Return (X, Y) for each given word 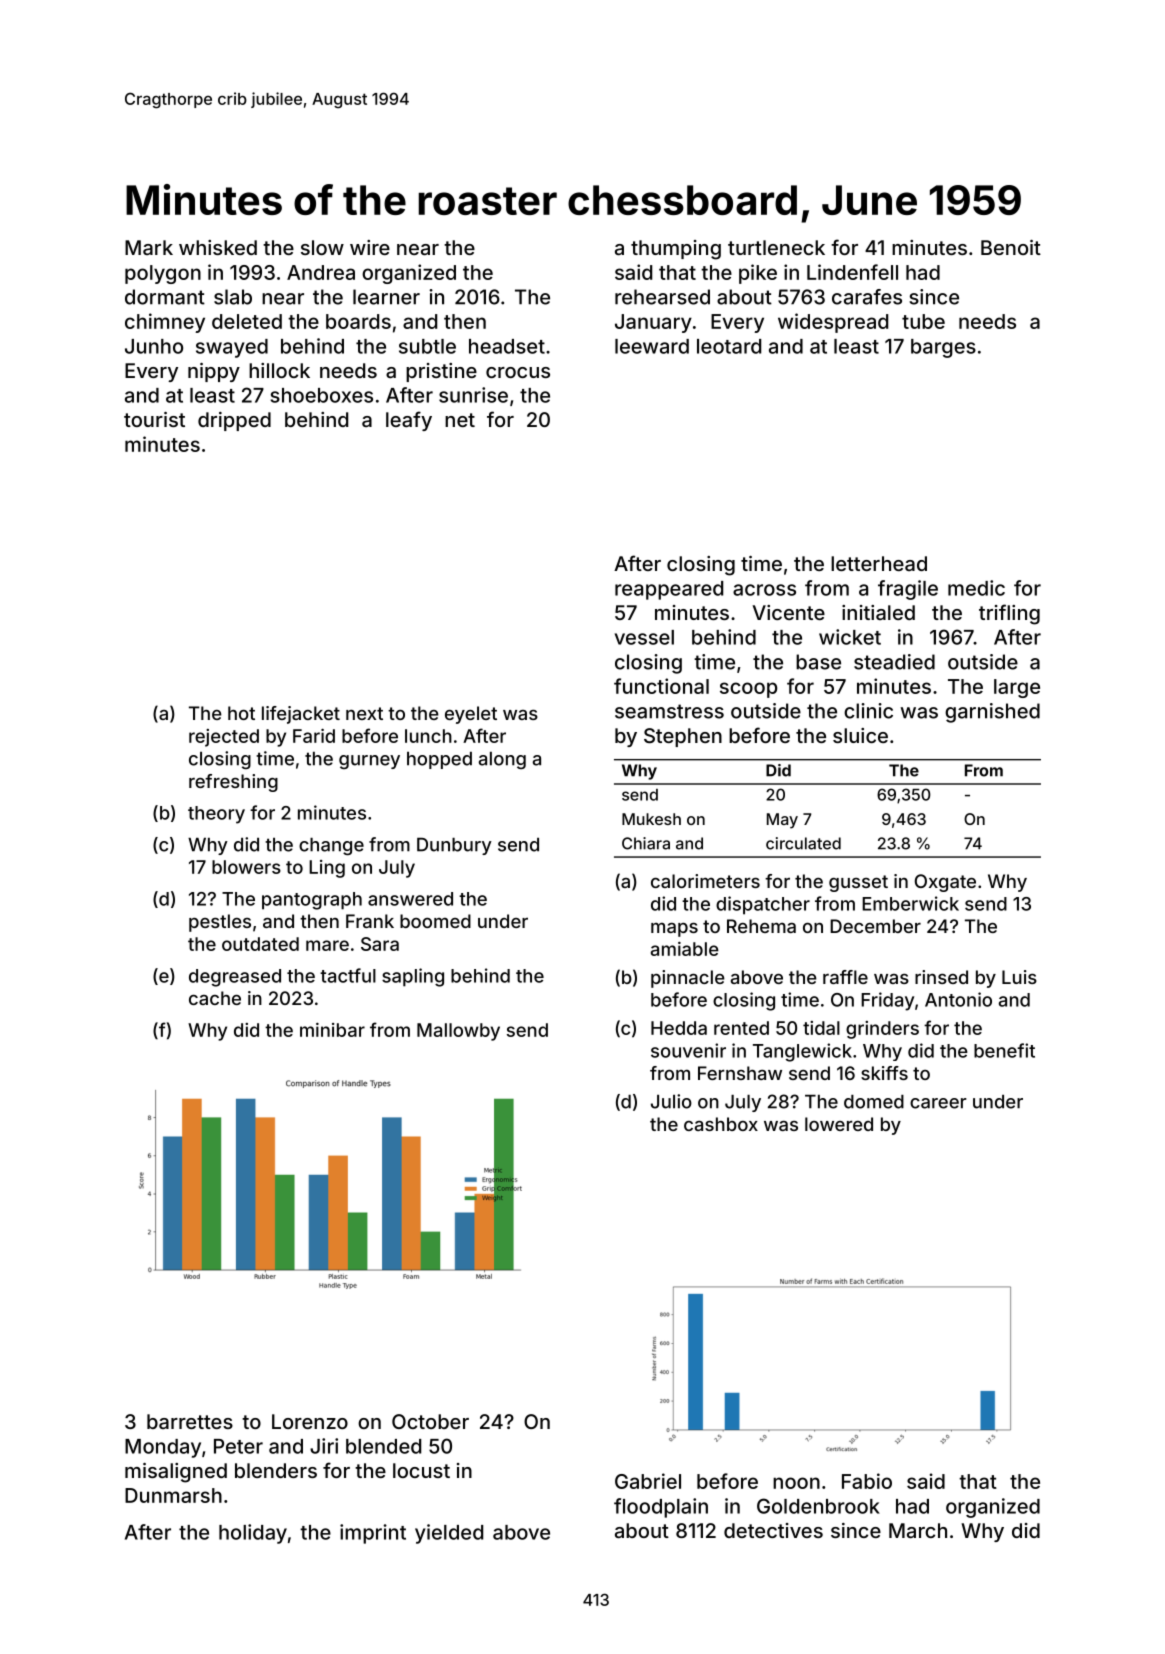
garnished (992, 713)
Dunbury (454, 846)
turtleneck (776, 247)
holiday (253, 1534)
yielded (449, 1534)
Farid (314, 736)
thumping (676, 250)
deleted (247, 321)
